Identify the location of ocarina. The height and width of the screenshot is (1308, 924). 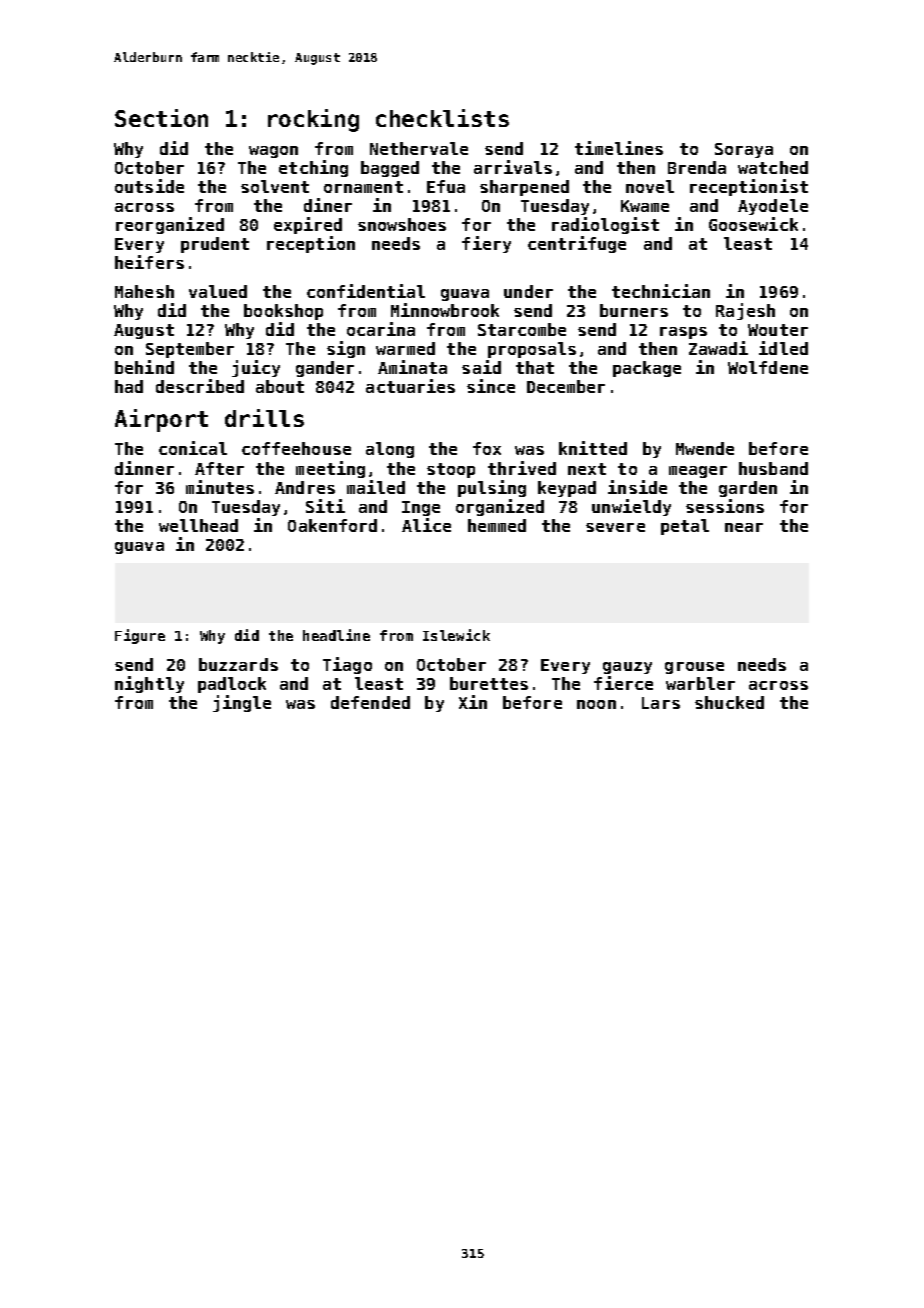
(381, 329).
